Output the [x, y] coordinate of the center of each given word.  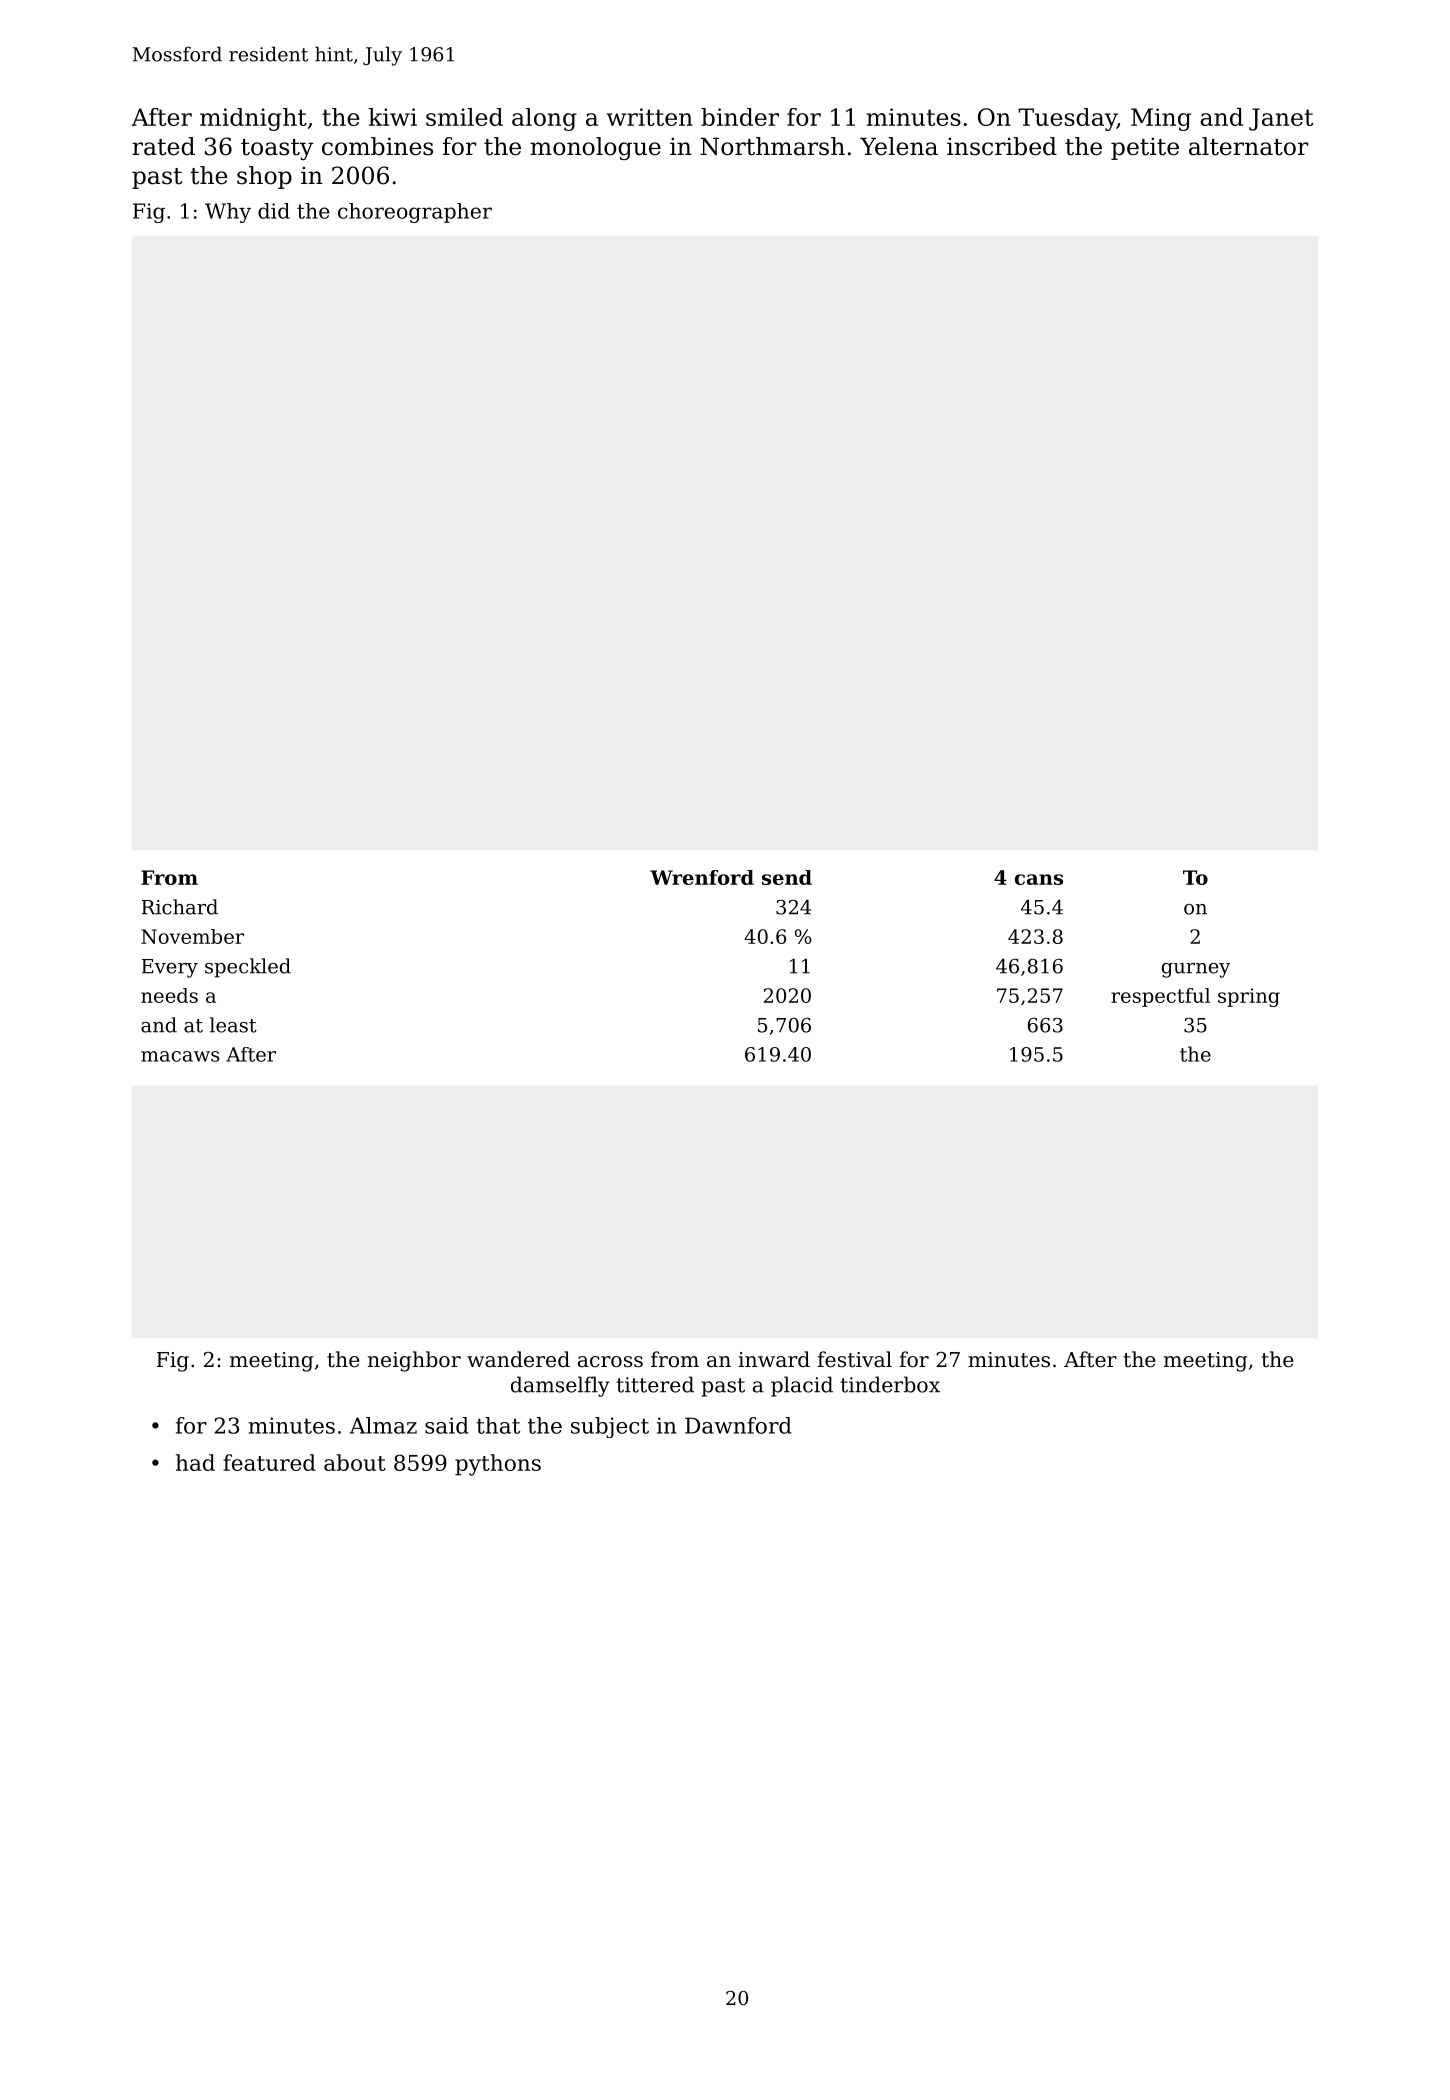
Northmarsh [772, 146]
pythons [498, 1465]
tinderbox [890, 1384]
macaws [180, 1056]
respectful [1160, 997]
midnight [253, 119]
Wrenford [702, 877]
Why [228, 213]
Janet [1281, 119]
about [355, 1462]
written [649, 117]
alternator [1249, 146]
